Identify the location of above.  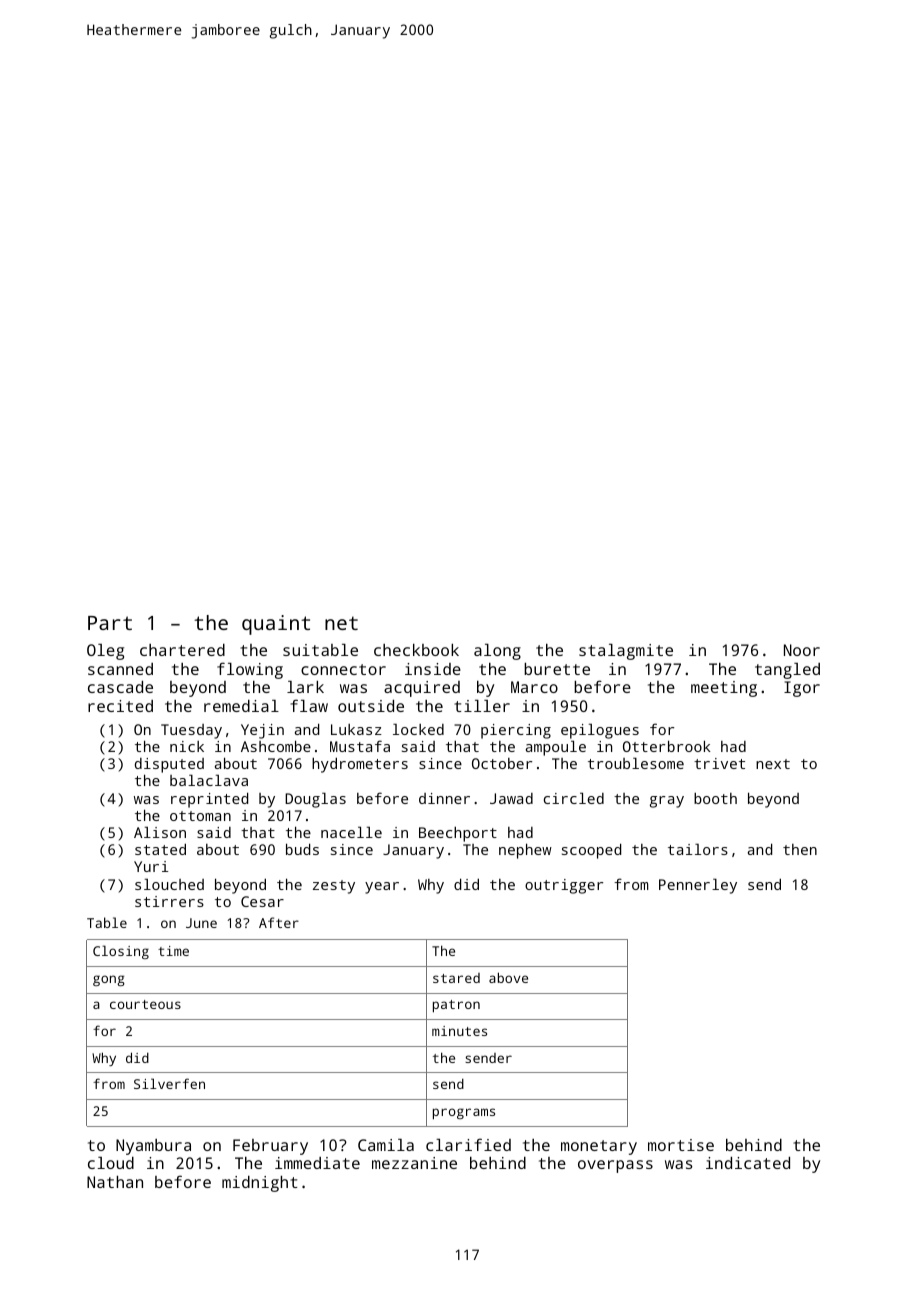
(508, 977).
